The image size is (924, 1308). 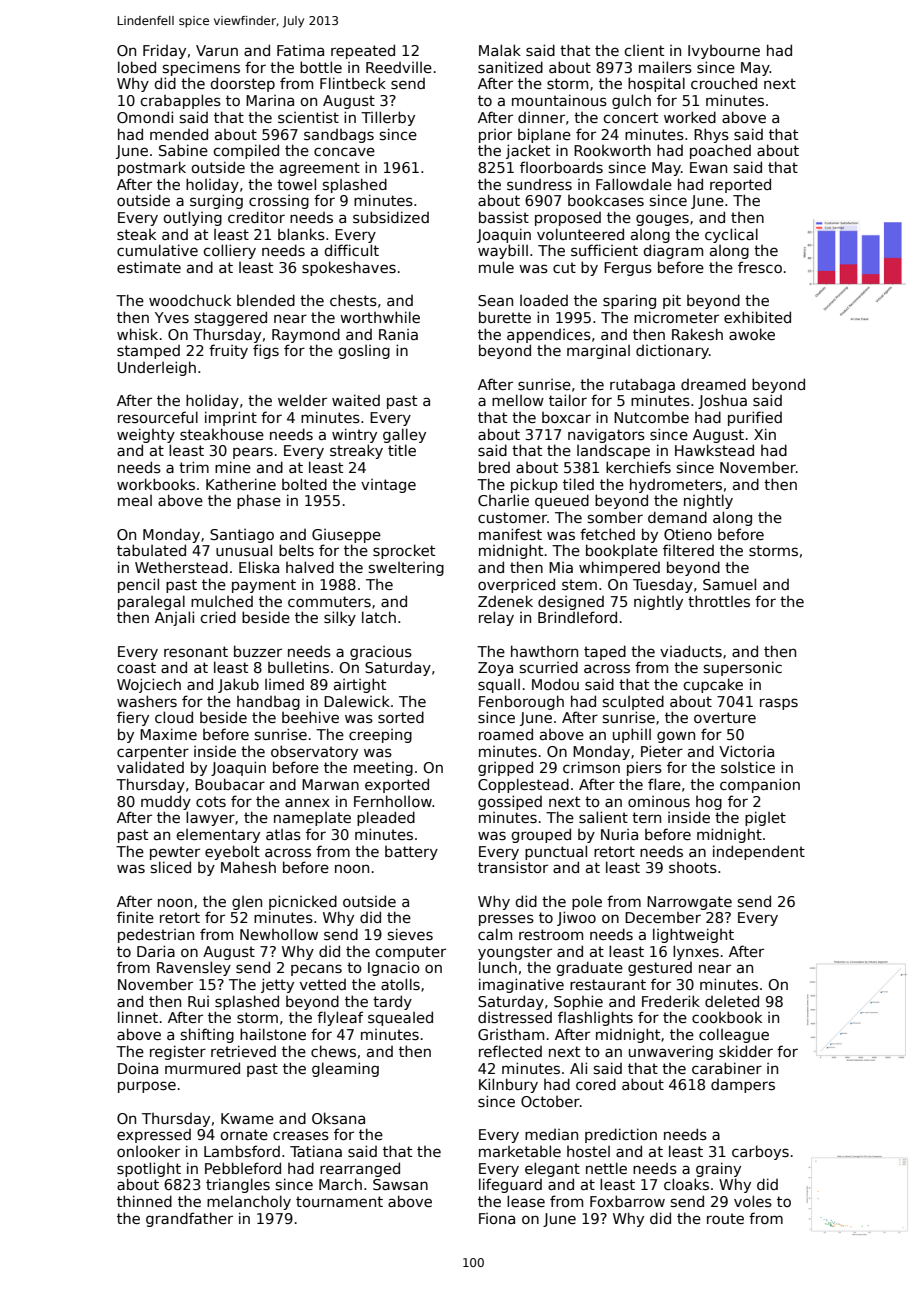 I want to click on relay, so click(x=496, y=618).
